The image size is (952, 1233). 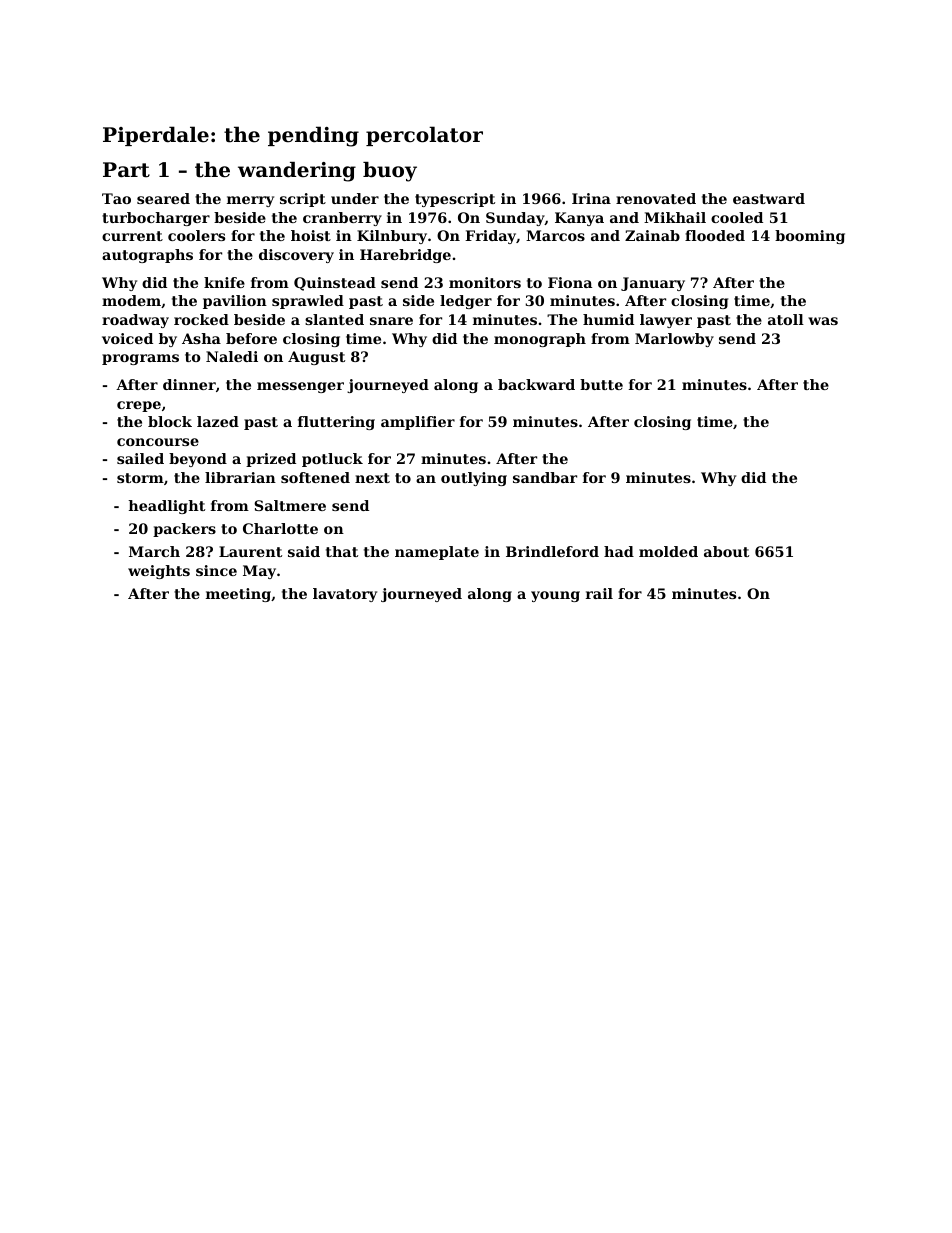 What do you see at coordinates (126, 170) in the screenshot?
I see `Part` at bounding box center [126, 170].
